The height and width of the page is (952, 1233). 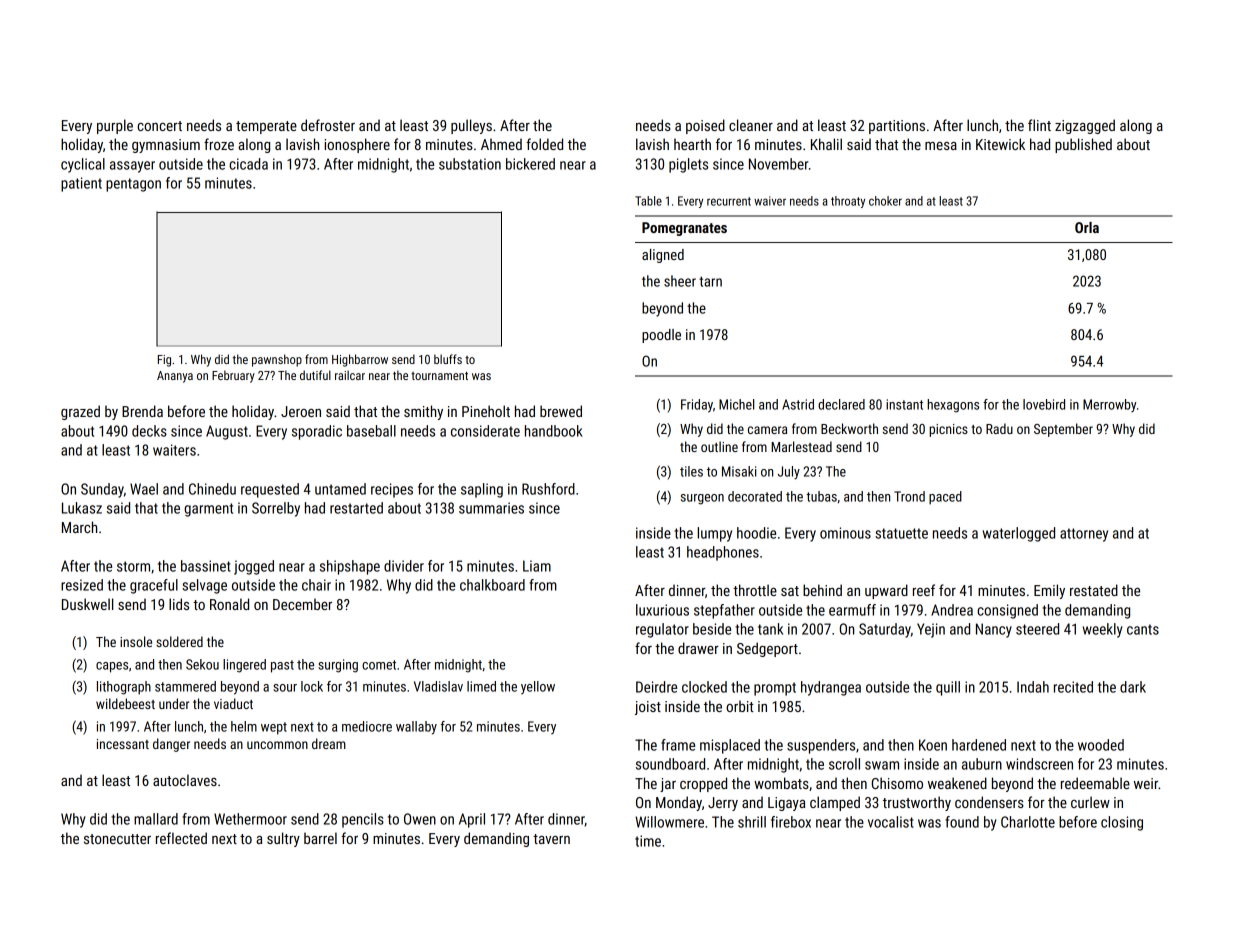 I want to click on lovebird, so click(x=1044, y=404).
